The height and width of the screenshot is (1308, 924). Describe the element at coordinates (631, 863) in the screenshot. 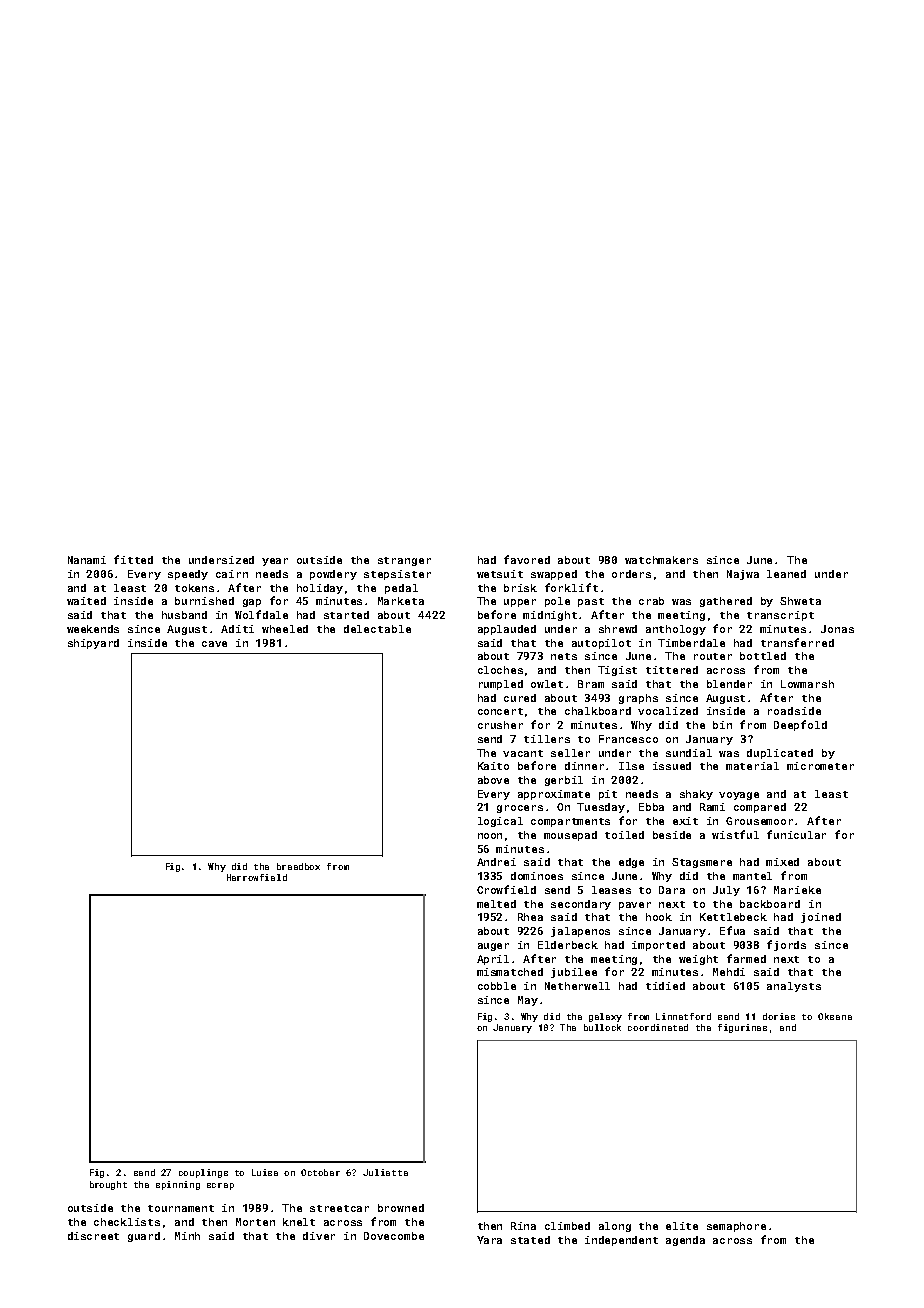

I see `edge` at that location.
